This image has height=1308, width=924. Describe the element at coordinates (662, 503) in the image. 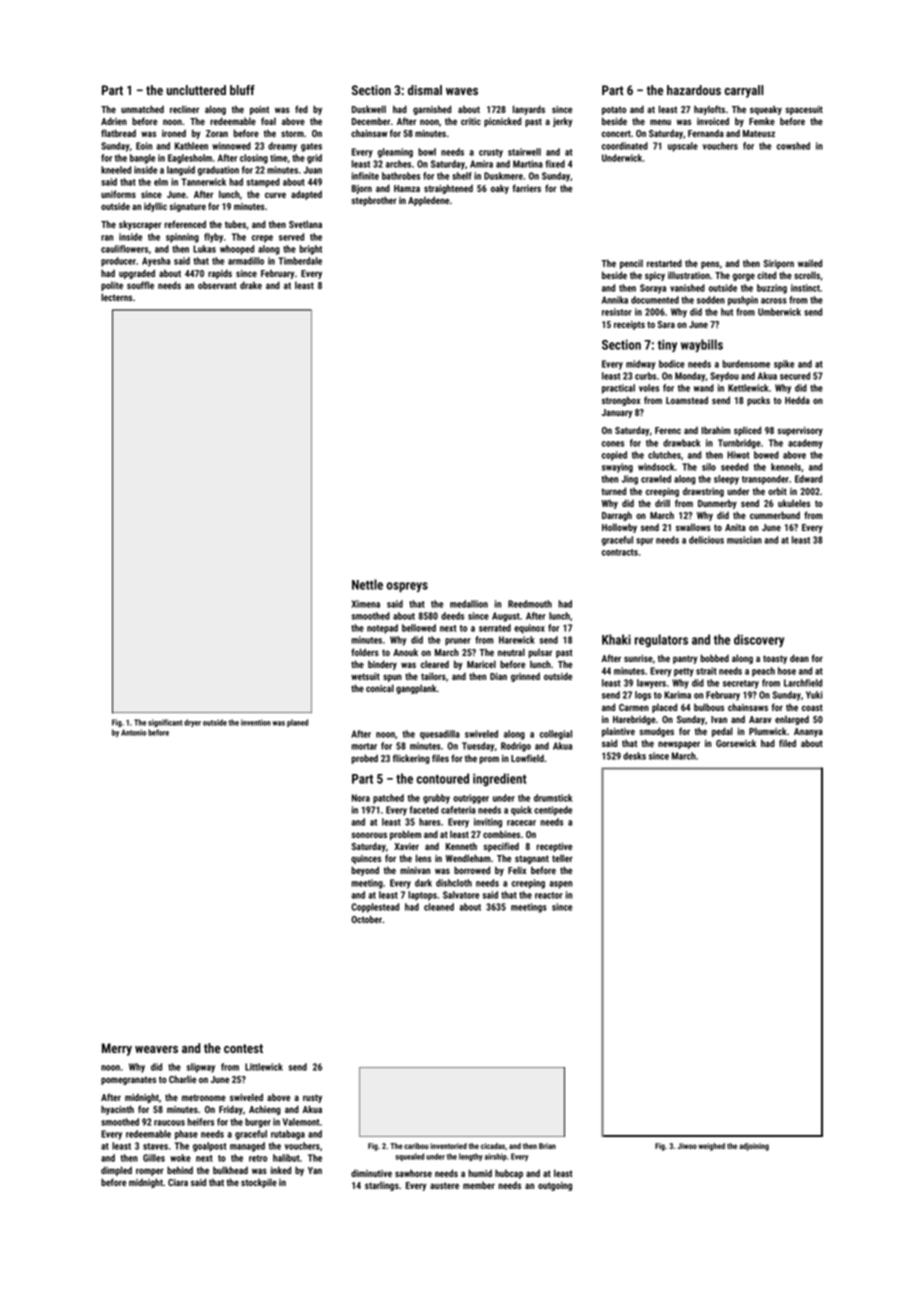

I see `drill` at that location.
